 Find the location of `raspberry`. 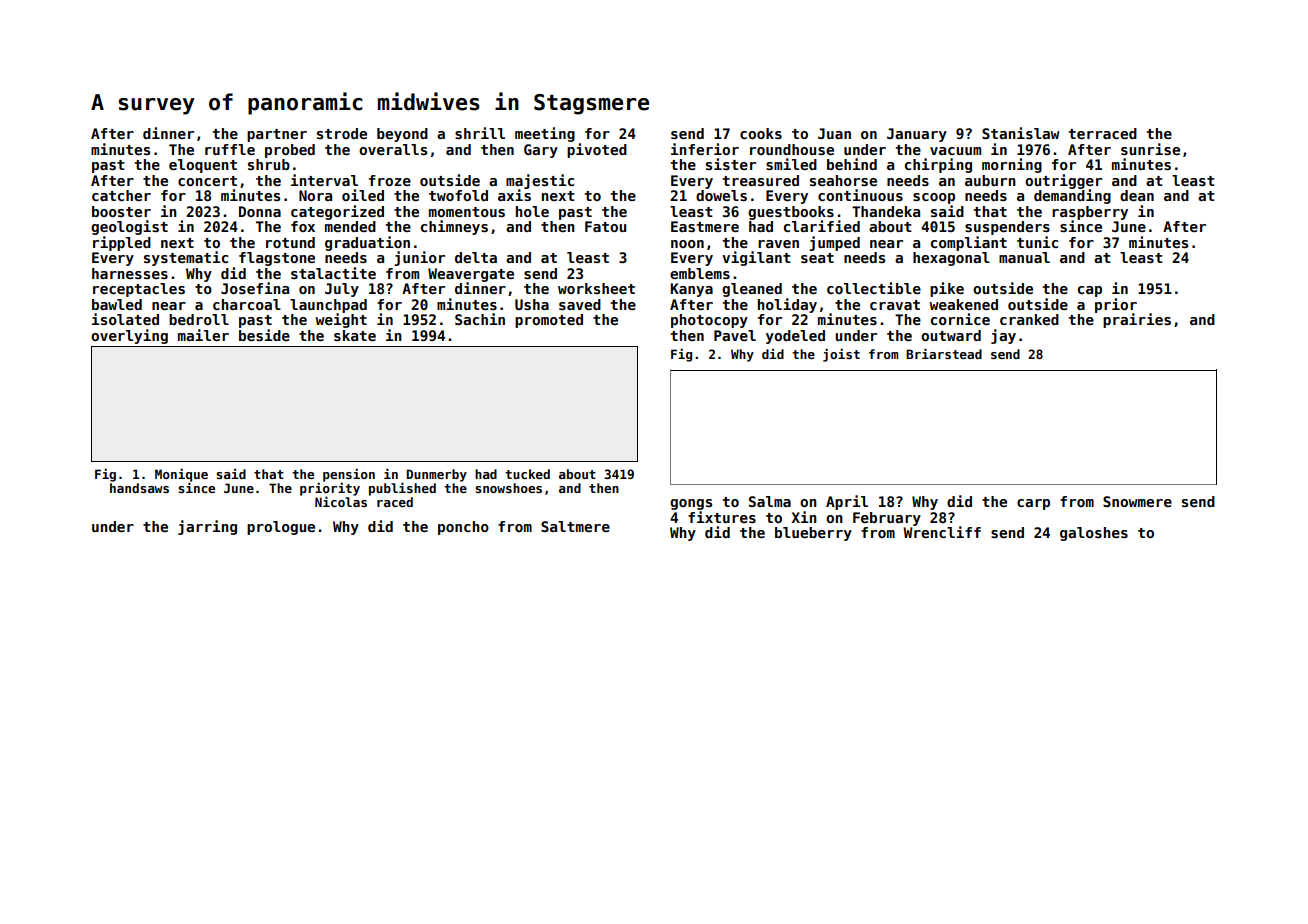

raspberry is located at coordinates (1090, 213).
